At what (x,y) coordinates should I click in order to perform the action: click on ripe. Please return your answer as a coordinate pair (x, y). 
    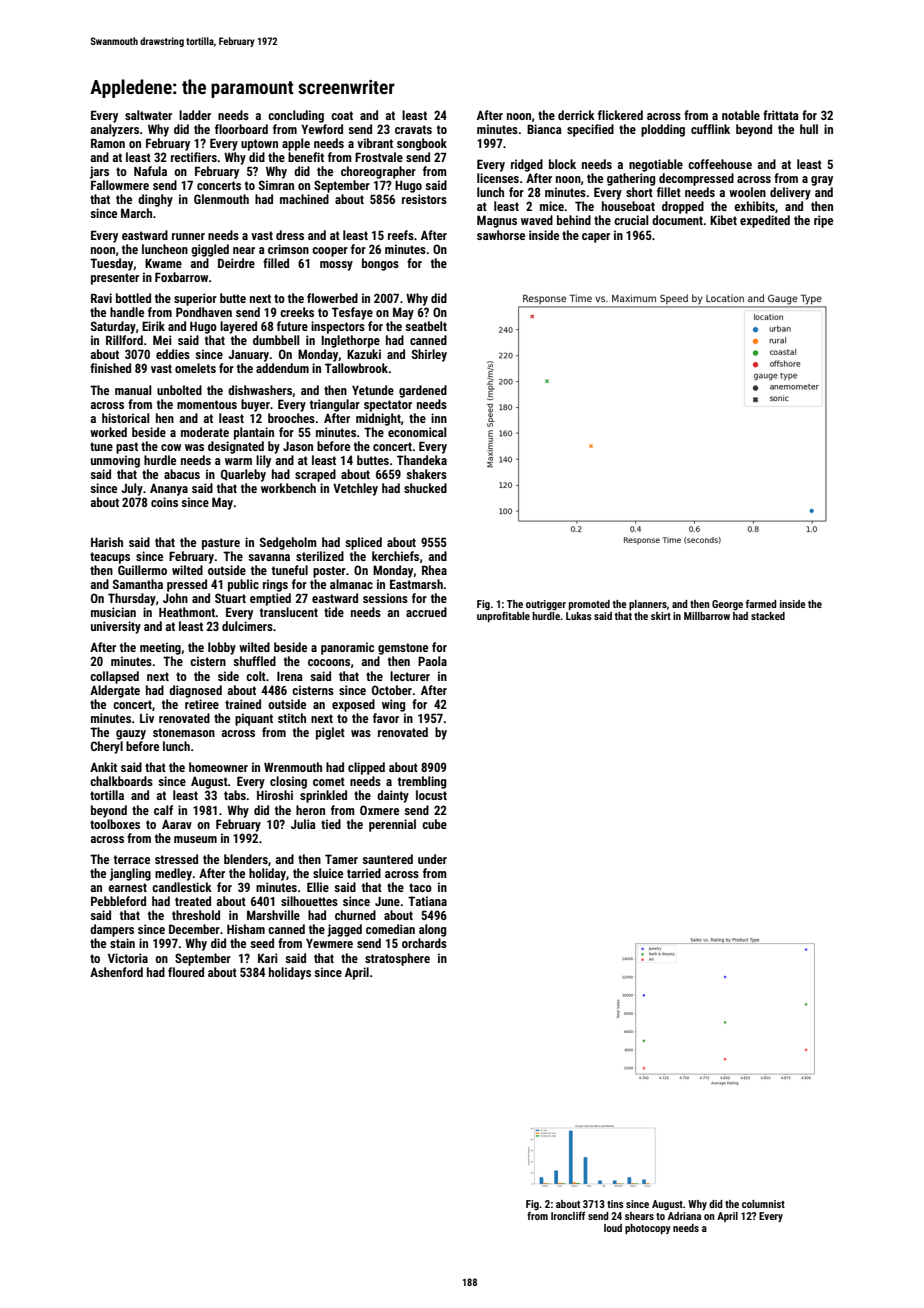
    Looking at the image, I should click on (823, 221).
